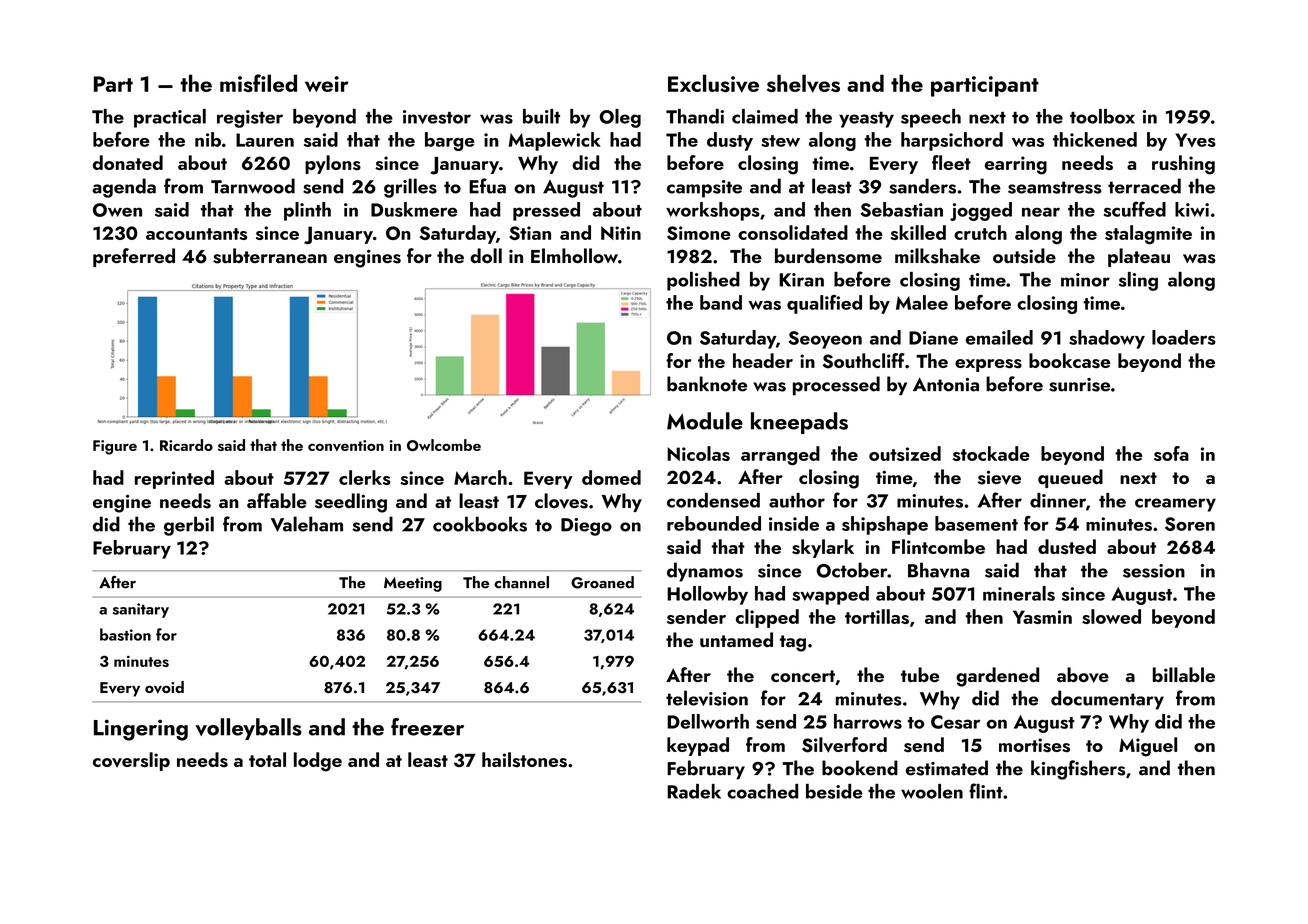 The height and width of the screenshot is (924, 1308). I want to click on freezer, so click(427, 727).
